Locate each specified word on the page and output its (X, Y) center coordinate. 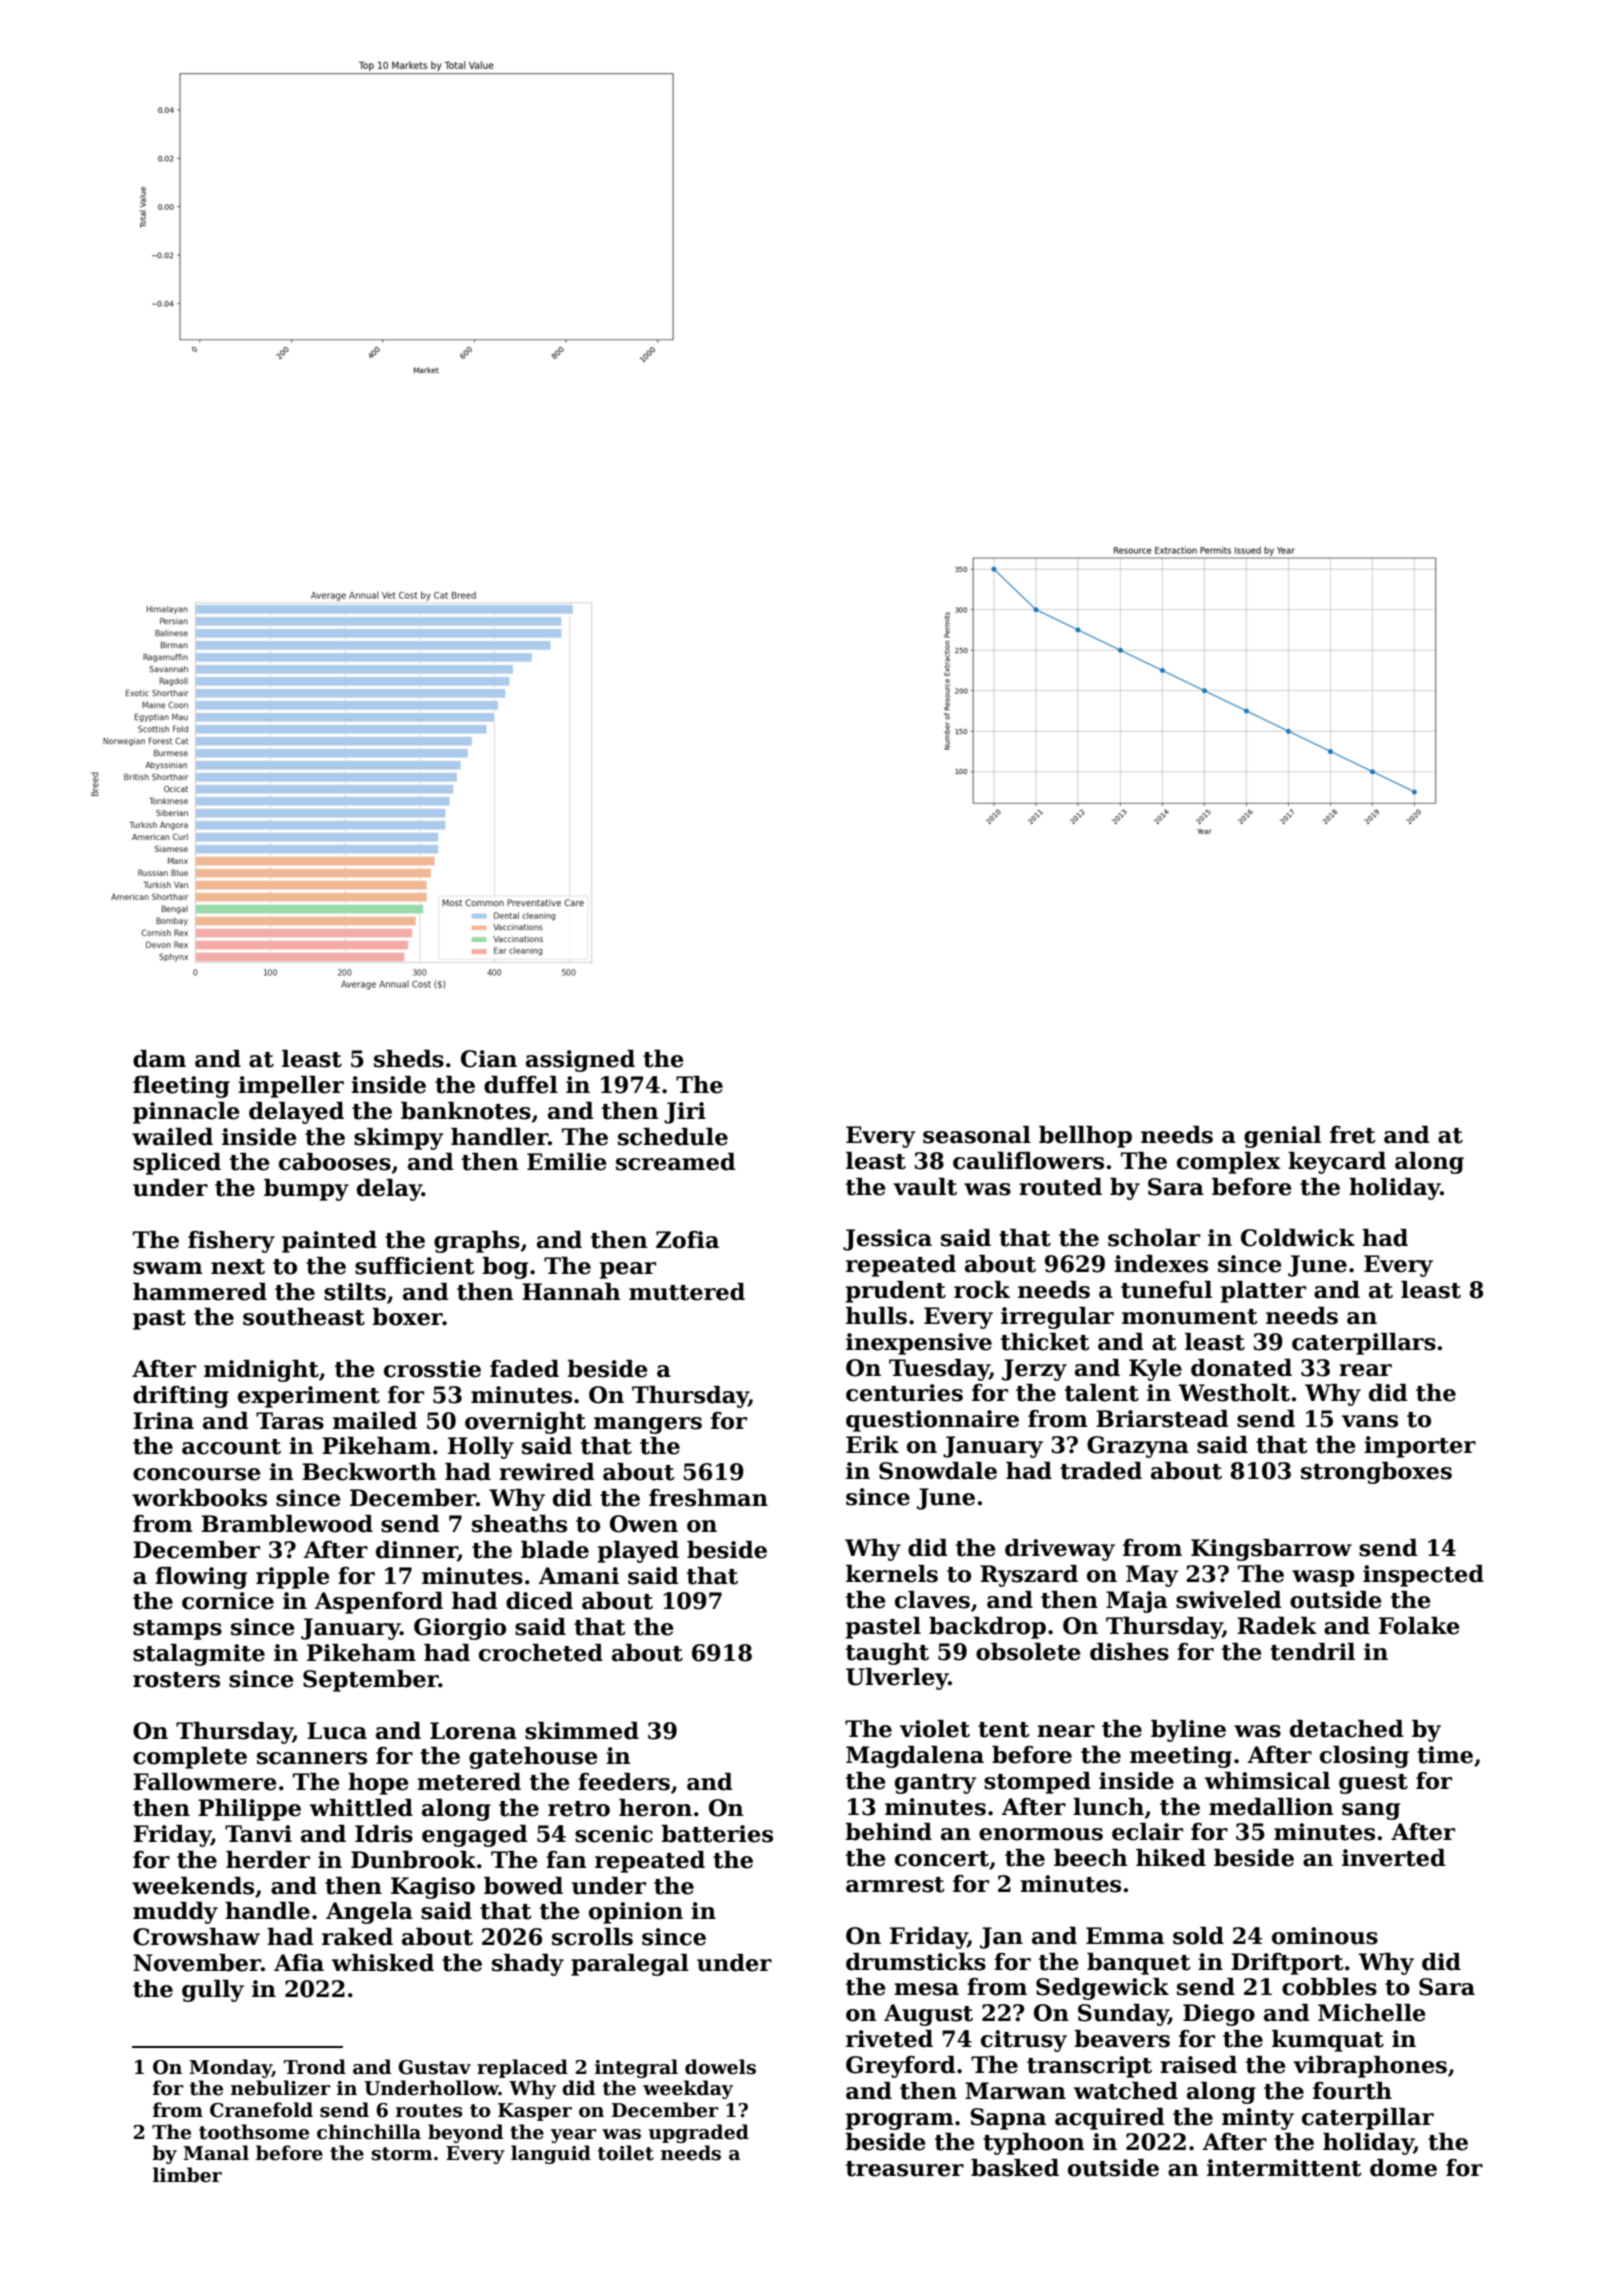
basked (1015, 2168)
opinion (636, 1913)
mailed (375, 1421)
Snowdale (938, 1471)
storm (402, 2154)
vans (1370, 1421)
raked (357, 1937)
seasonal (977, 1135)
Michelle (1372, 2013)
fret (1353, 1135)
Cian (489, 1059)
